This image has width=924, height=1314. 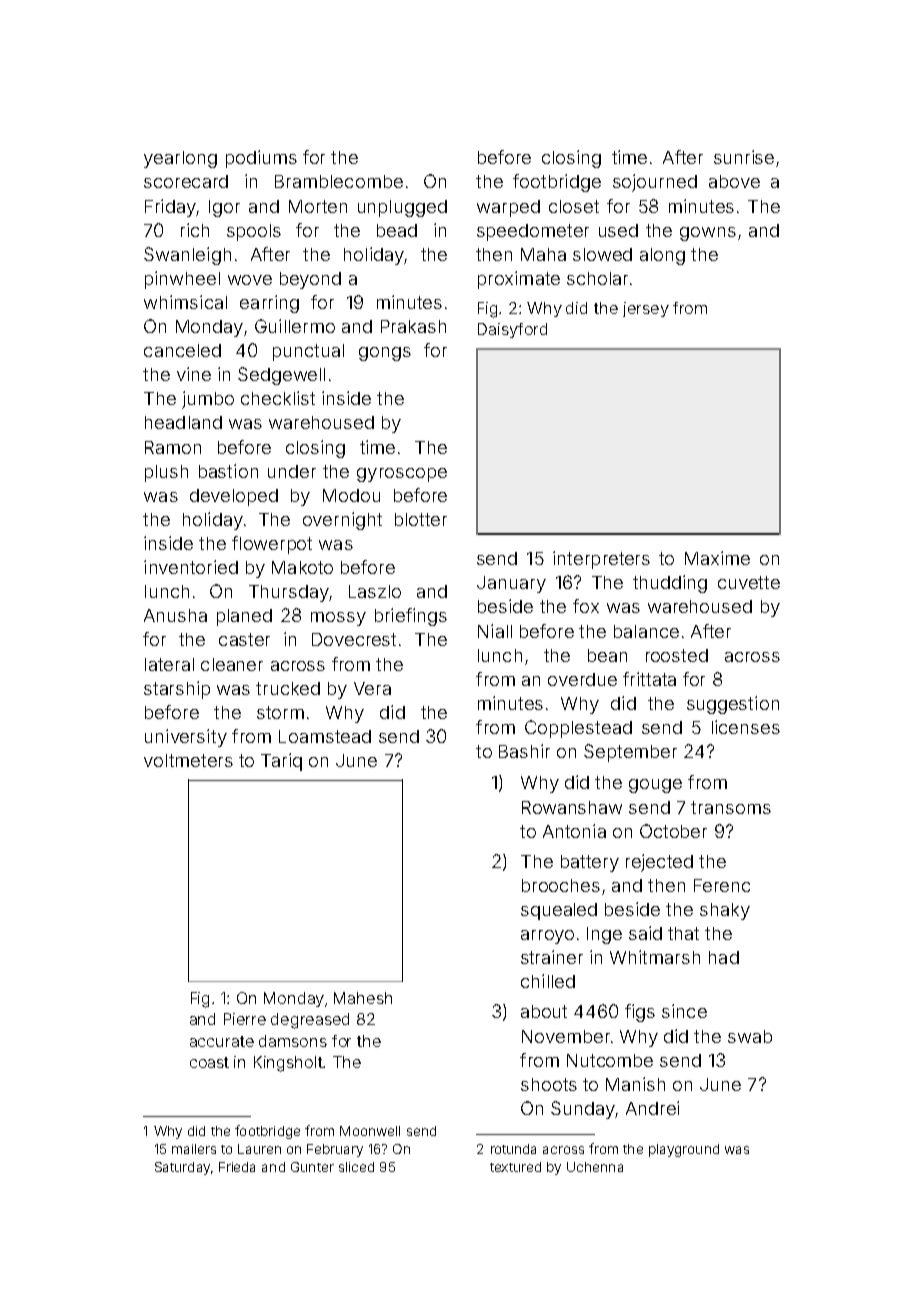 What do you see at coordinates (339, 181) in the image?
I see `Bramblecombe` at bounding box center [339, 181].
